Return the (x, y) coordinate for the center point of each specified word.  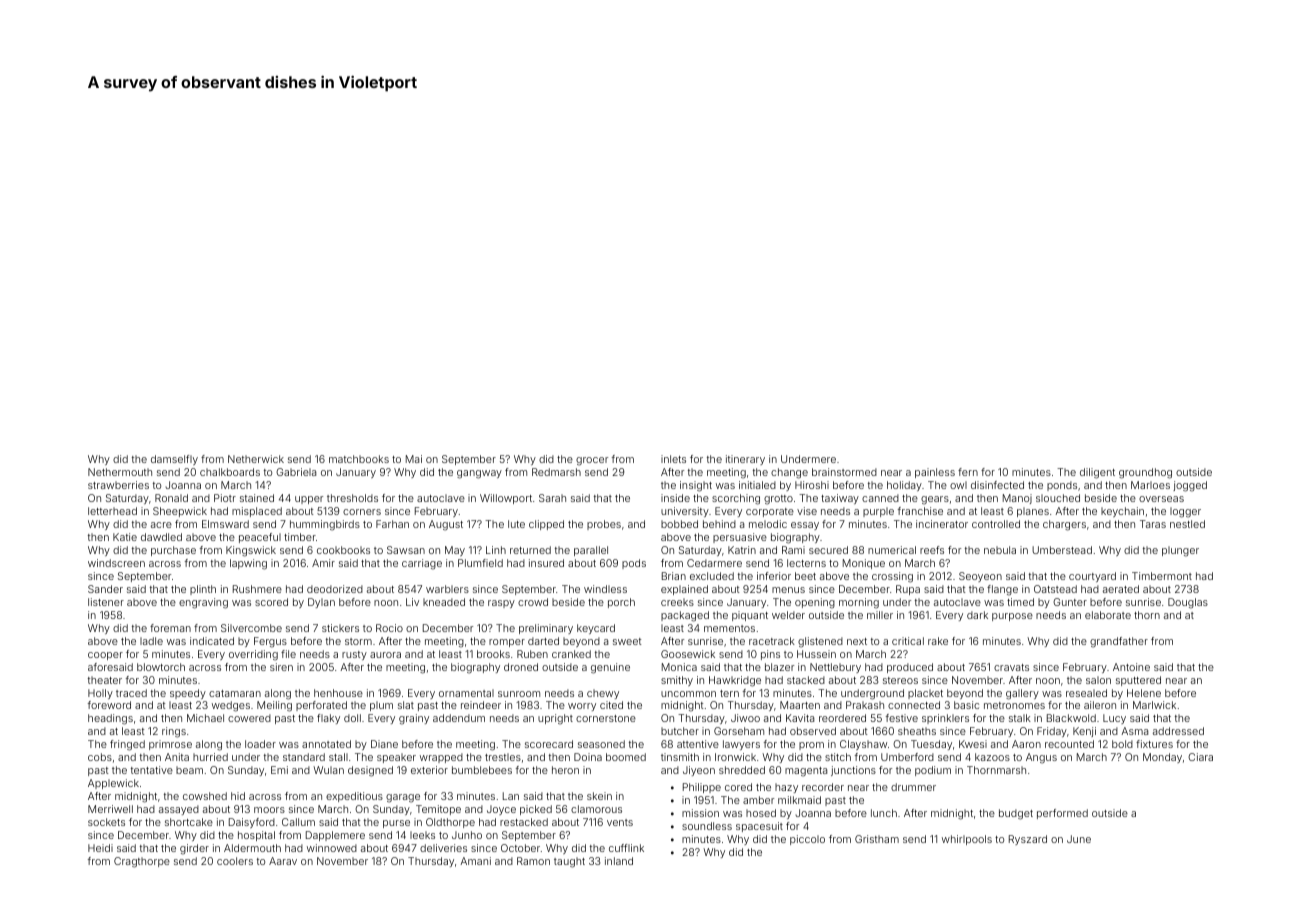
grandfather (1119, 642)
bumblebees (482, 770)
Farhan (392, 524)
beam (189, 770)
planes (1033, 512)
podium (933, 771)
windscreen (116, 563)
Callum (298, 822)
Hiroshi (812, 485)
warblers (447, 589)
